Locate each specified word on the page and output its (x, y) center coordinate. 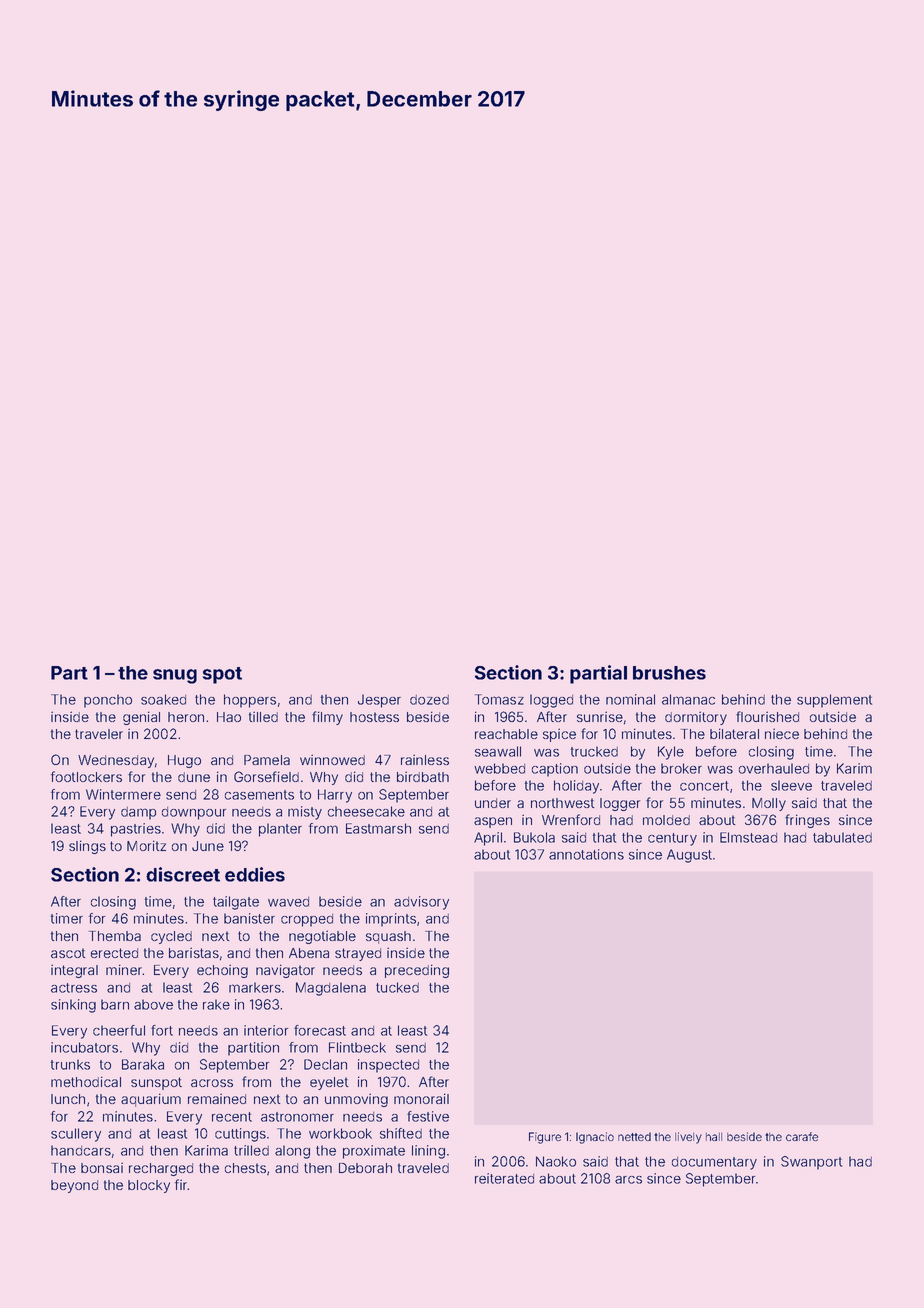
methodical (86, 1081)
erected (114, 953)
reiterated (504, 1178)
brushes (669, 673)
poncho (108, 701)
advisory (421, 903)
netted (634, 1136)
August (689, 856)
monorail (421, 1098)
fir (181, 1184)
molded (666, 820)
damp (138, 813)
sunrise (600, 716)
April (488, 839)
